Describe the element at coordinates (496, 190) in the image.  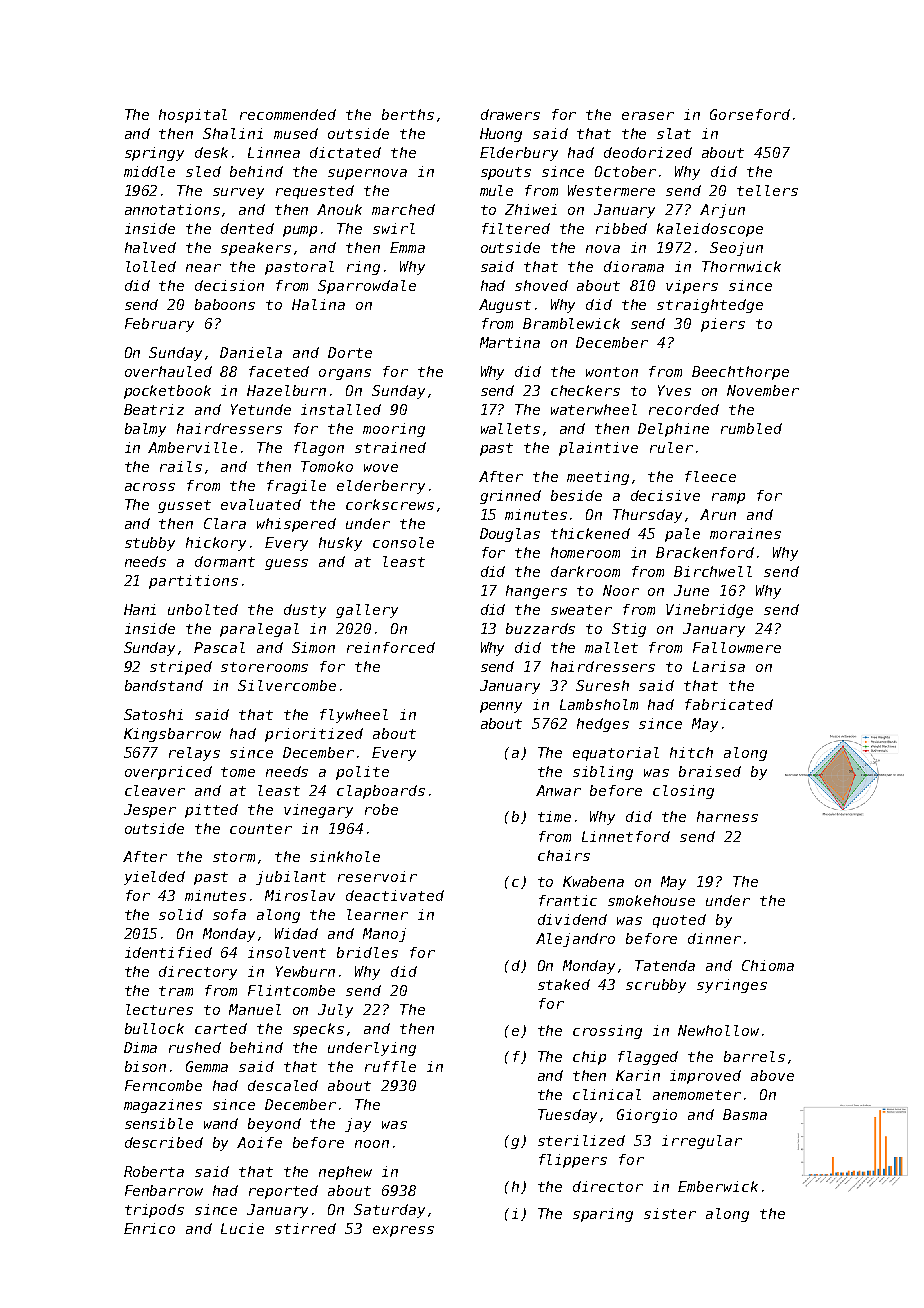
I see `mule` at that location.
